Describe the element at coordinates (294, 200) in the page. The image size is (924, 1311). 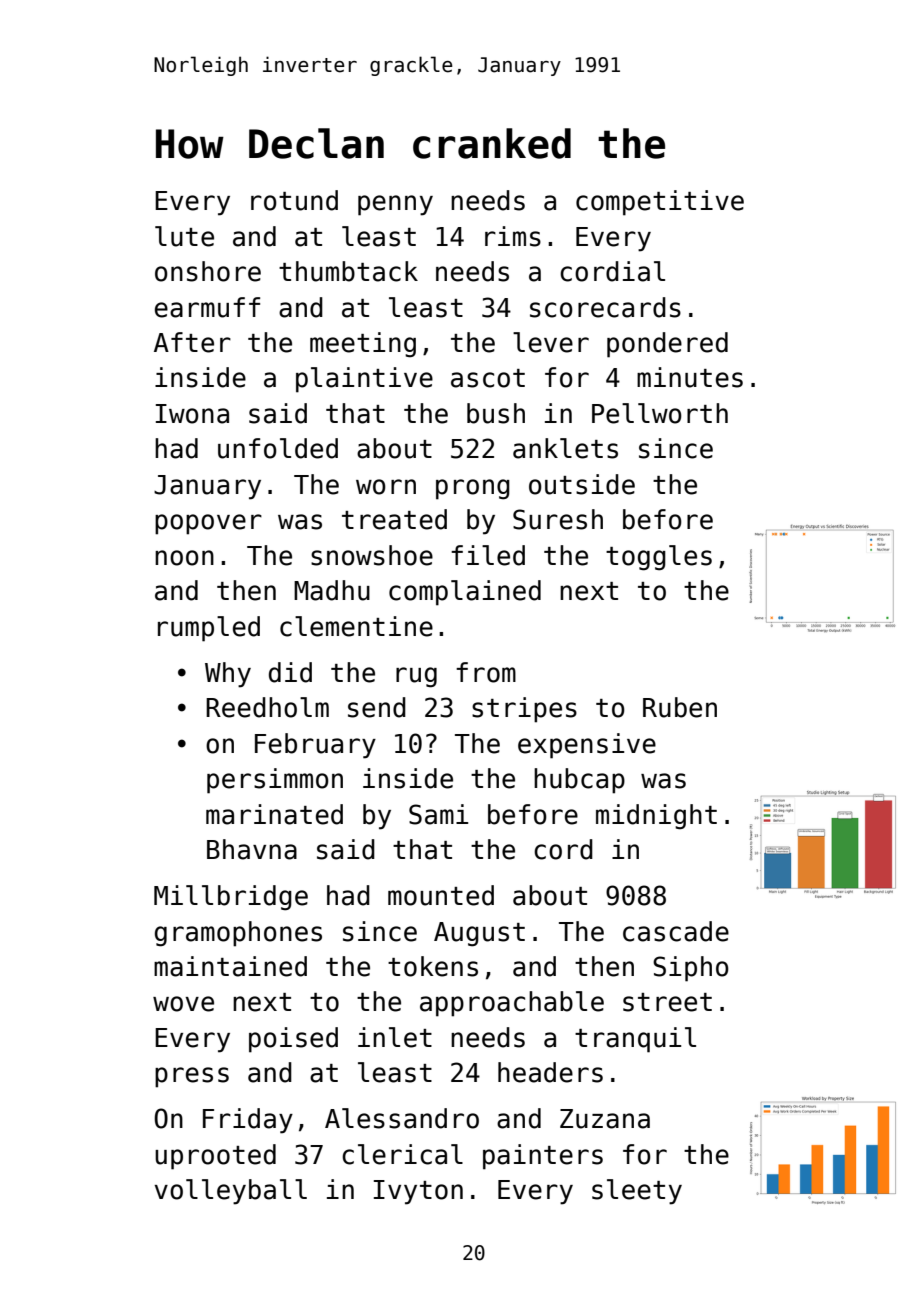
I see `rotund` at that location.
